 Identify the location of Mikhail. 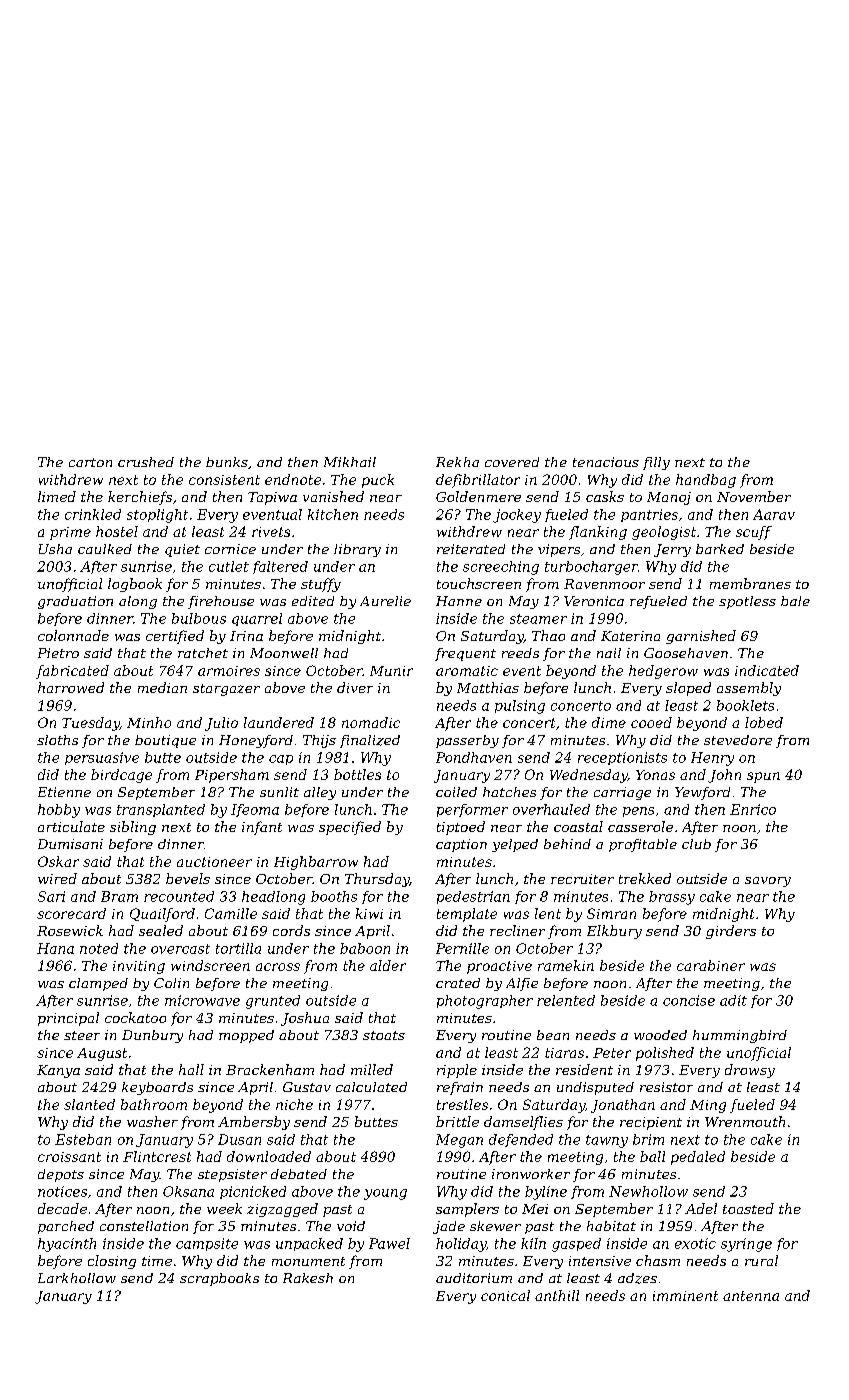
(350, 462).
